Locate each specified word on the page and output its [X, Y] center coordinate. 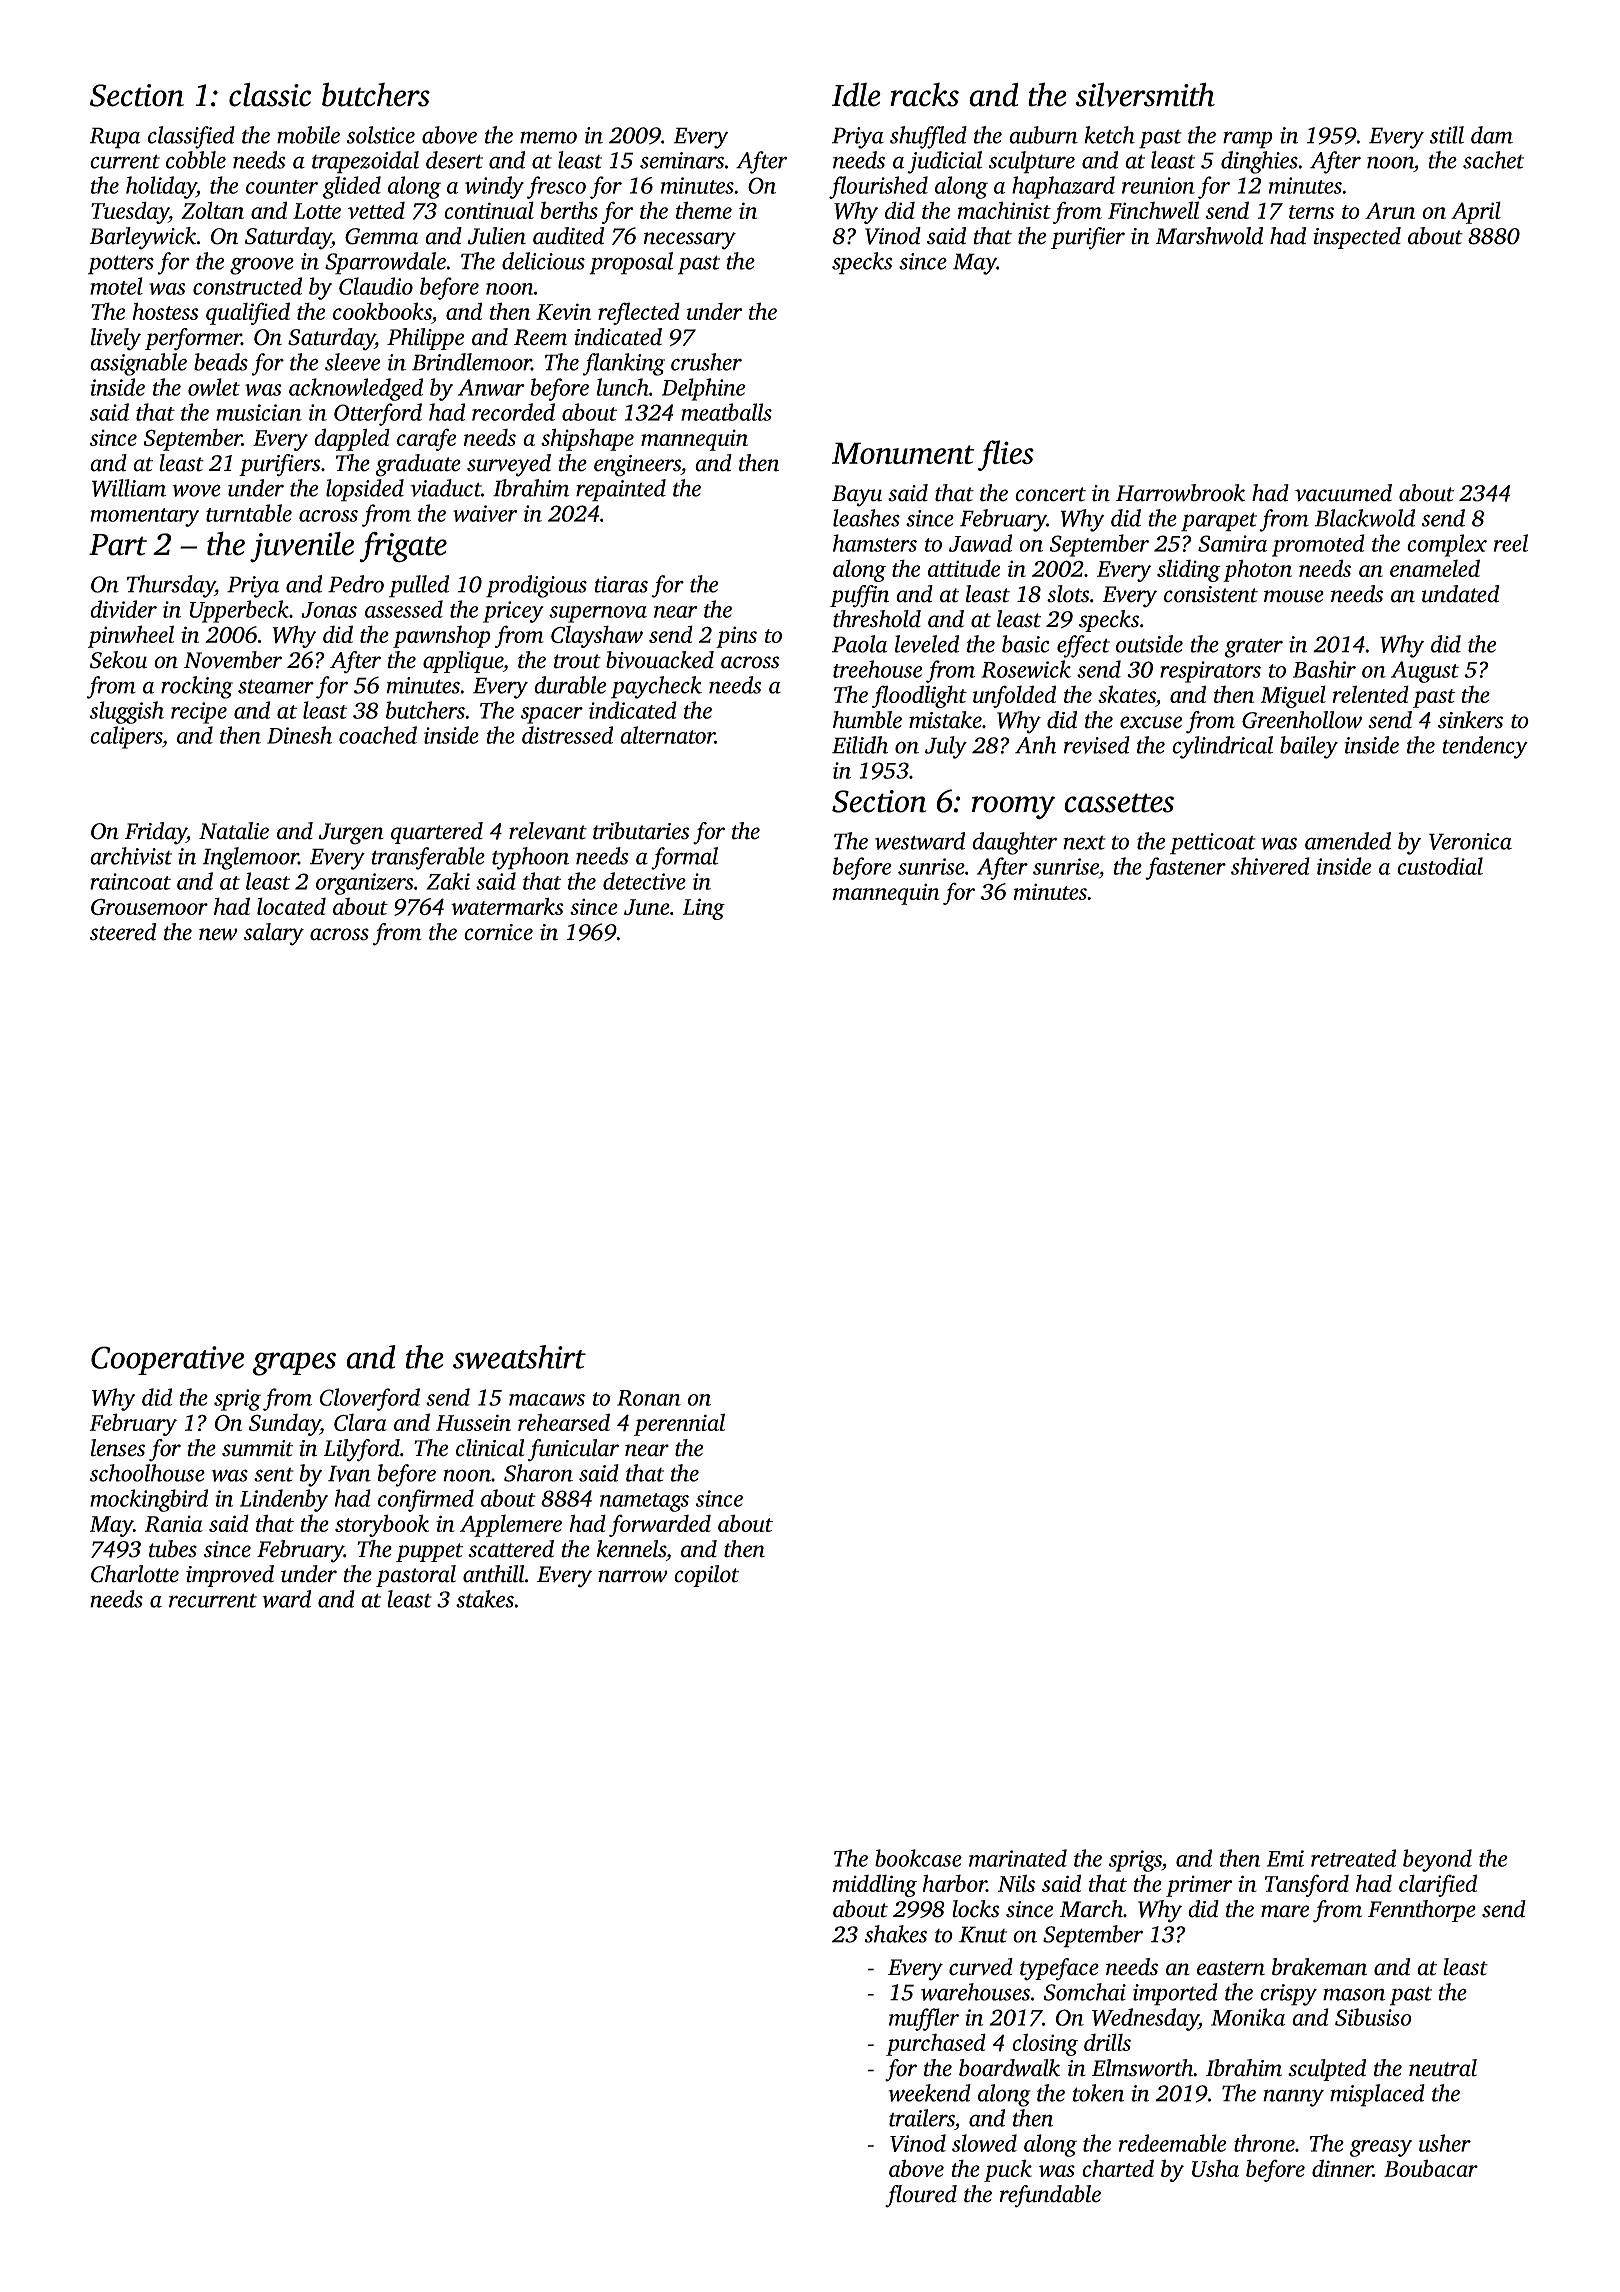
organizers [365, 884]
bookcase [918, 1858]
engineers [637, 466]
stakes [485, 1599]
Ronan [649, 1398]
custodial [1440, 866]
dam [1492, 135]
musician [259, 412]
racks [924, 94]
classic [270, 94]
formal [684, 858]
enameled [1435, 568]
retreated [1353, 1858]
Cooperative [167, 1360]
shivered [1270, 866]
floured [921, 2196]
